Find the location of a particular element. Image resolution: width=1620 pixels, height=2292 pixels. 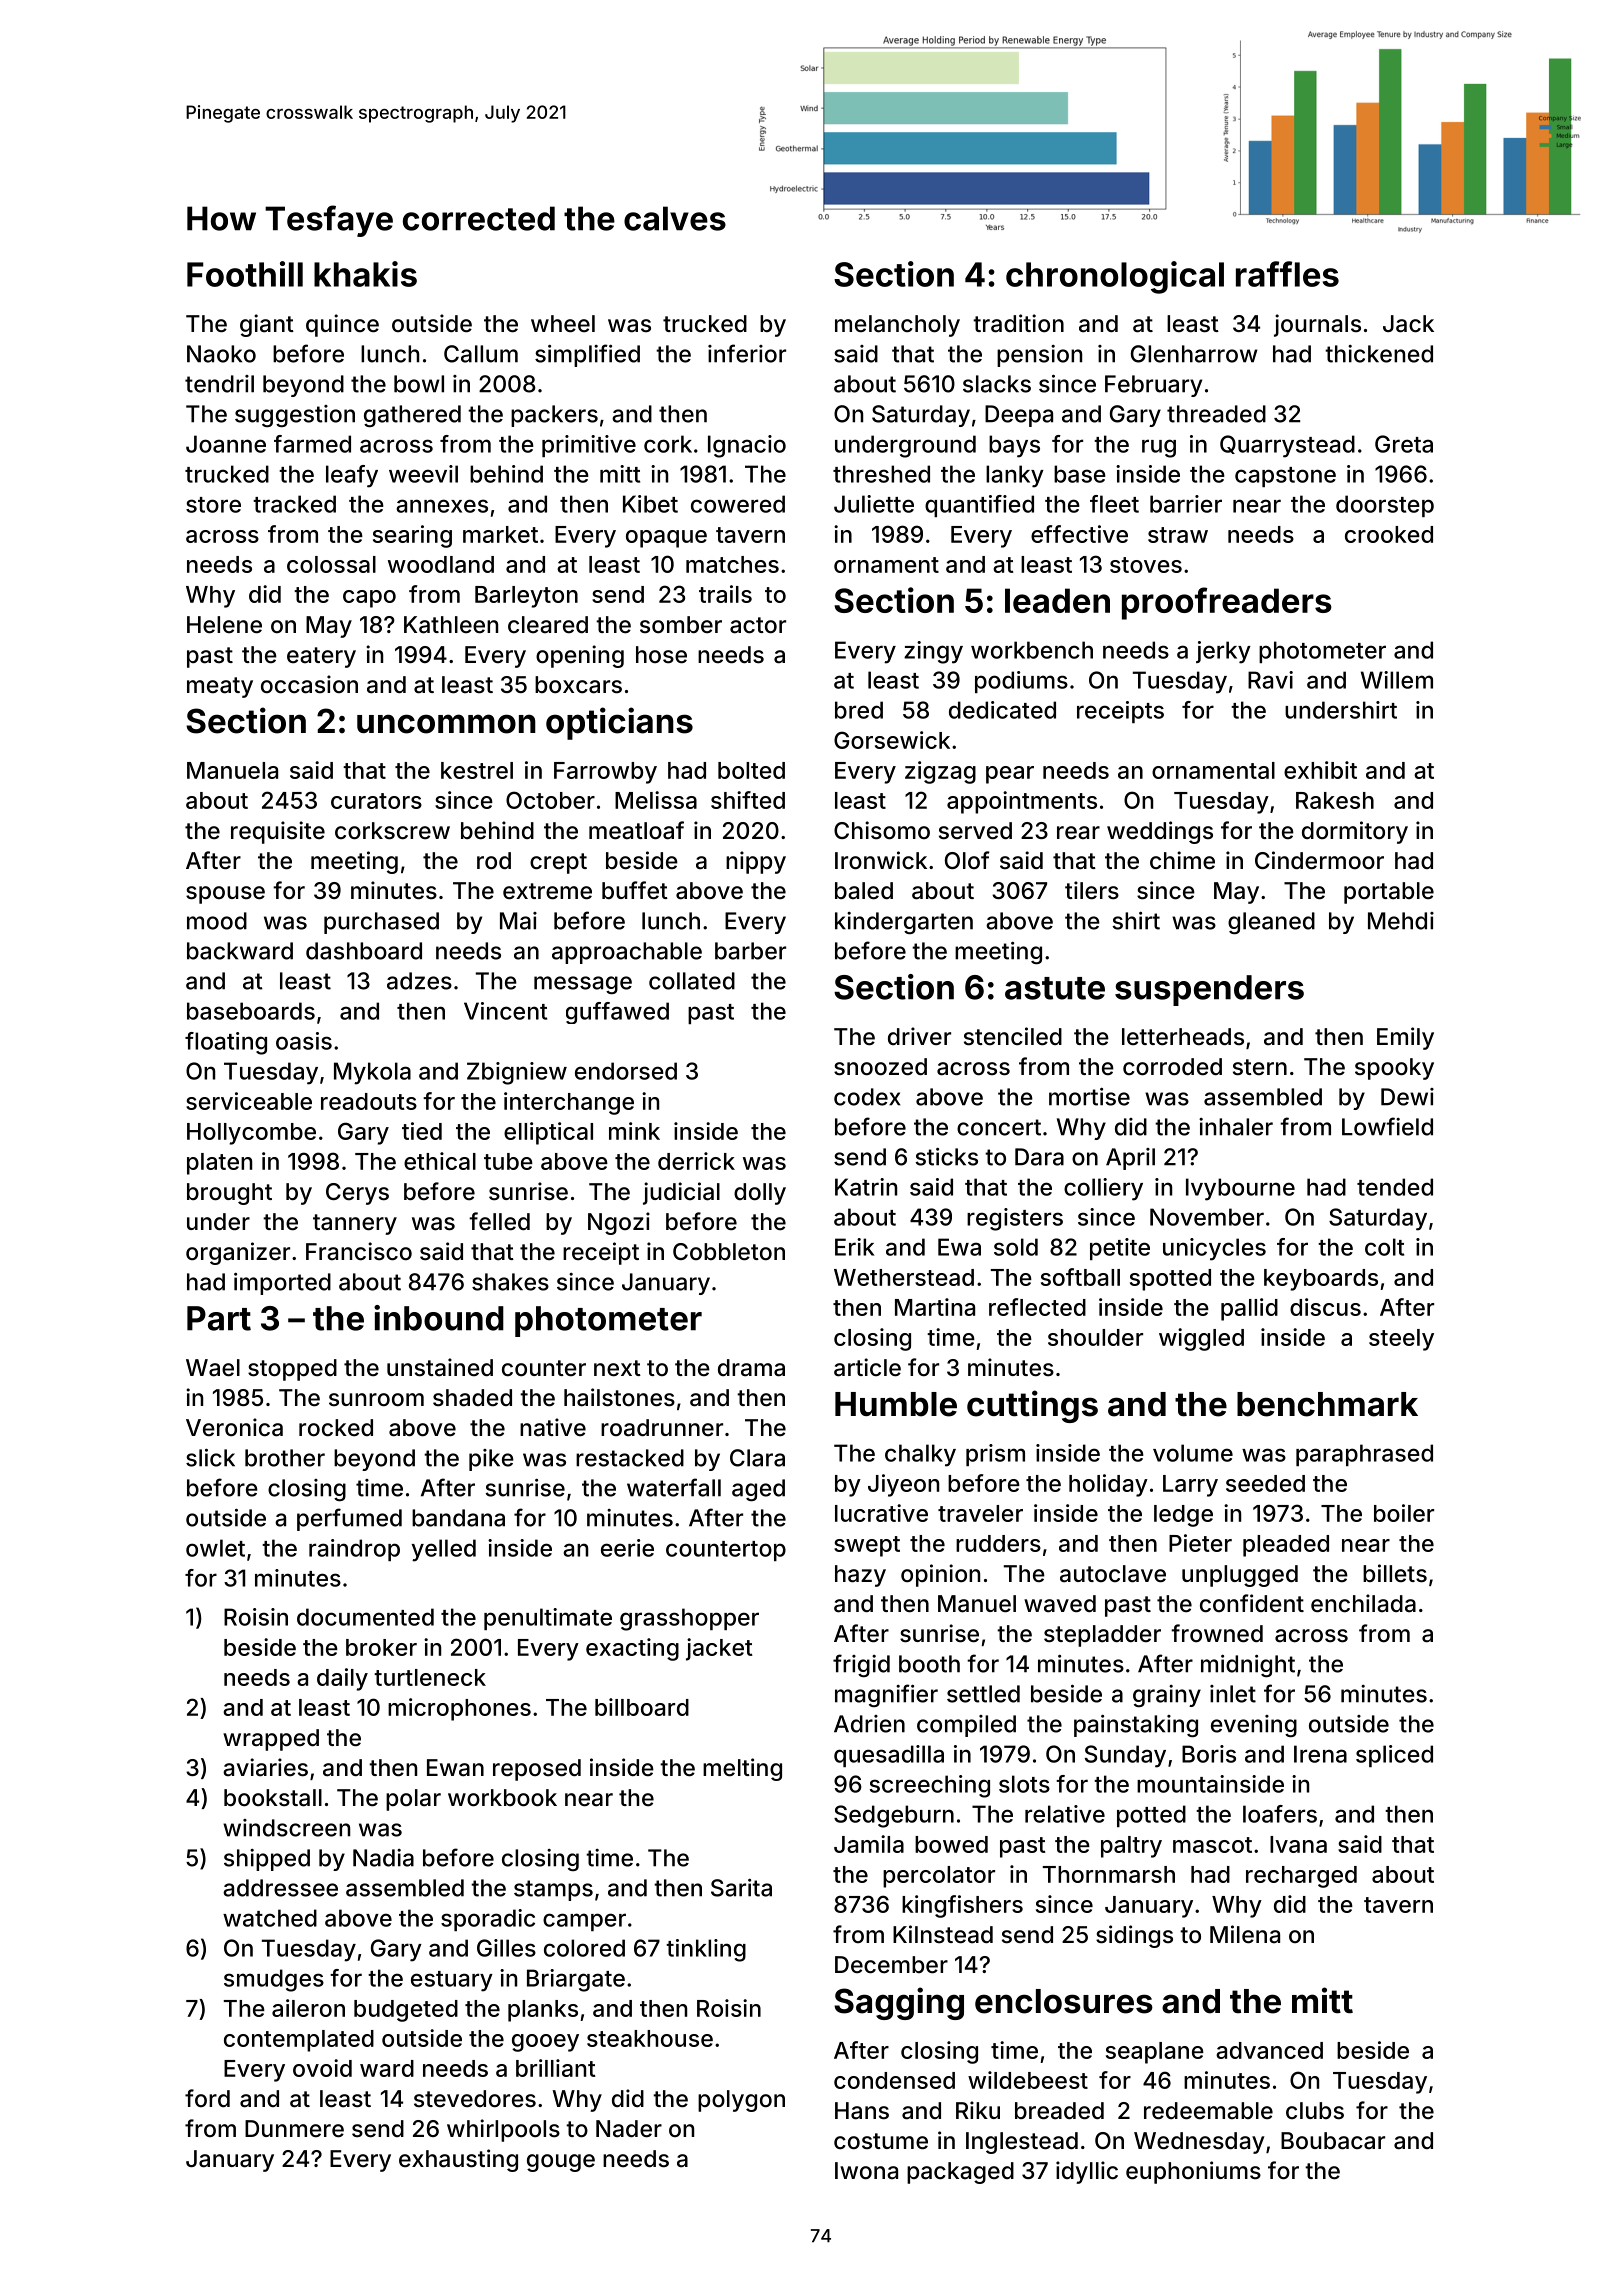

spliced is located at coordinates (1394, 1756).
